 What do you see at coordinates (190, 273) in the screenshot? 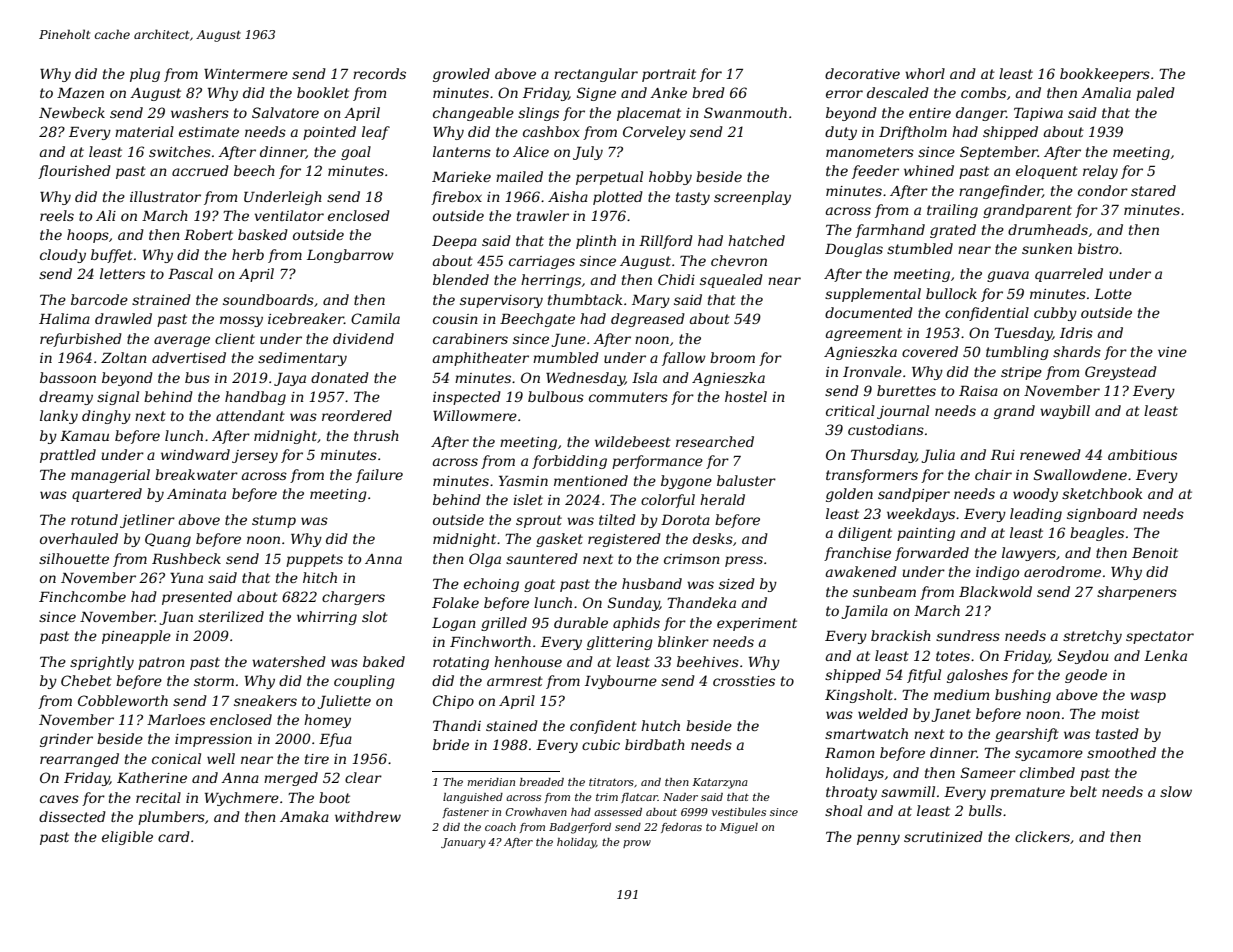
I see `Pascal` at bounding box center [190, 273].
